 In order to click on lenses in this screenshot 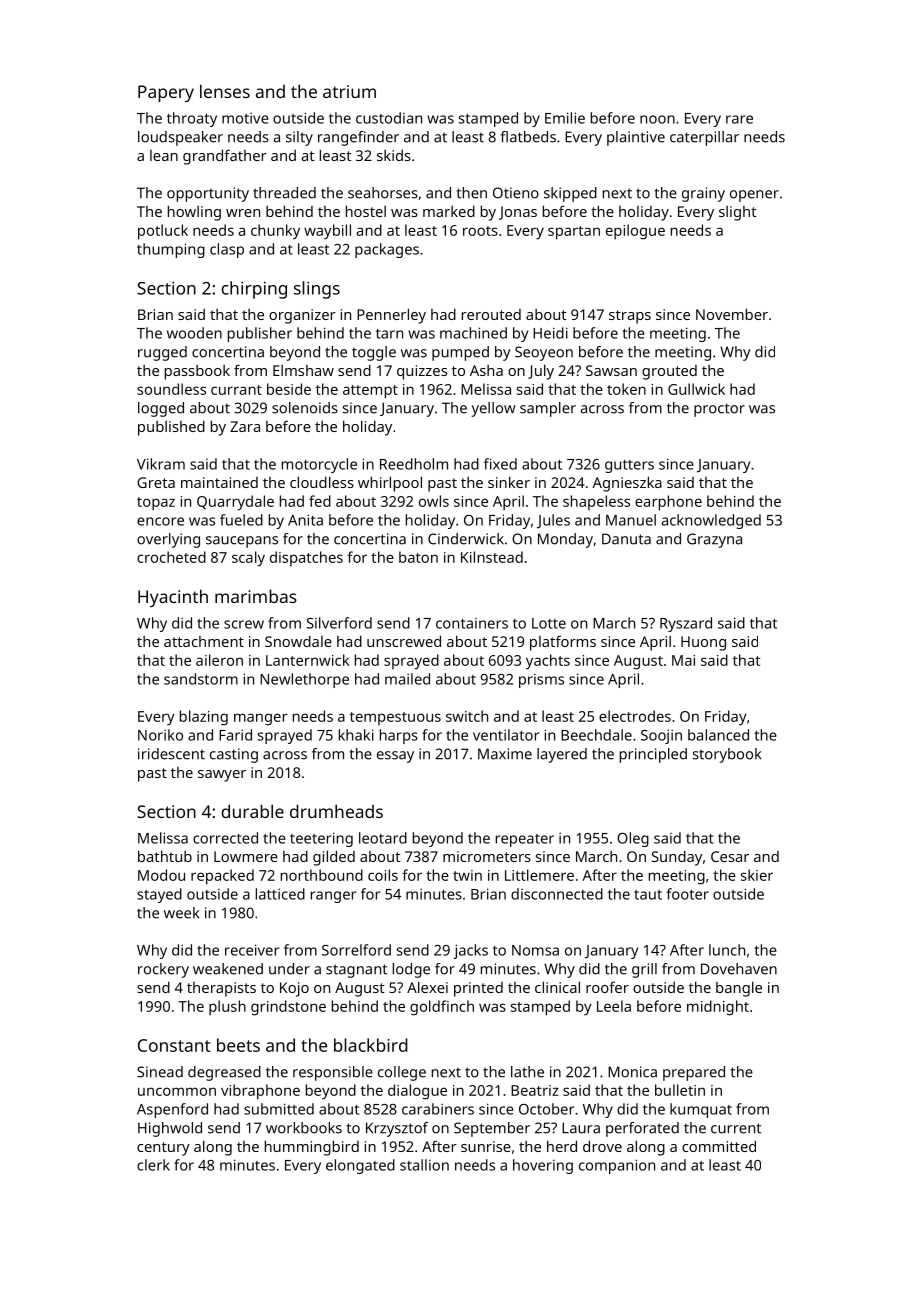, I will do `click(225, 91)`.
